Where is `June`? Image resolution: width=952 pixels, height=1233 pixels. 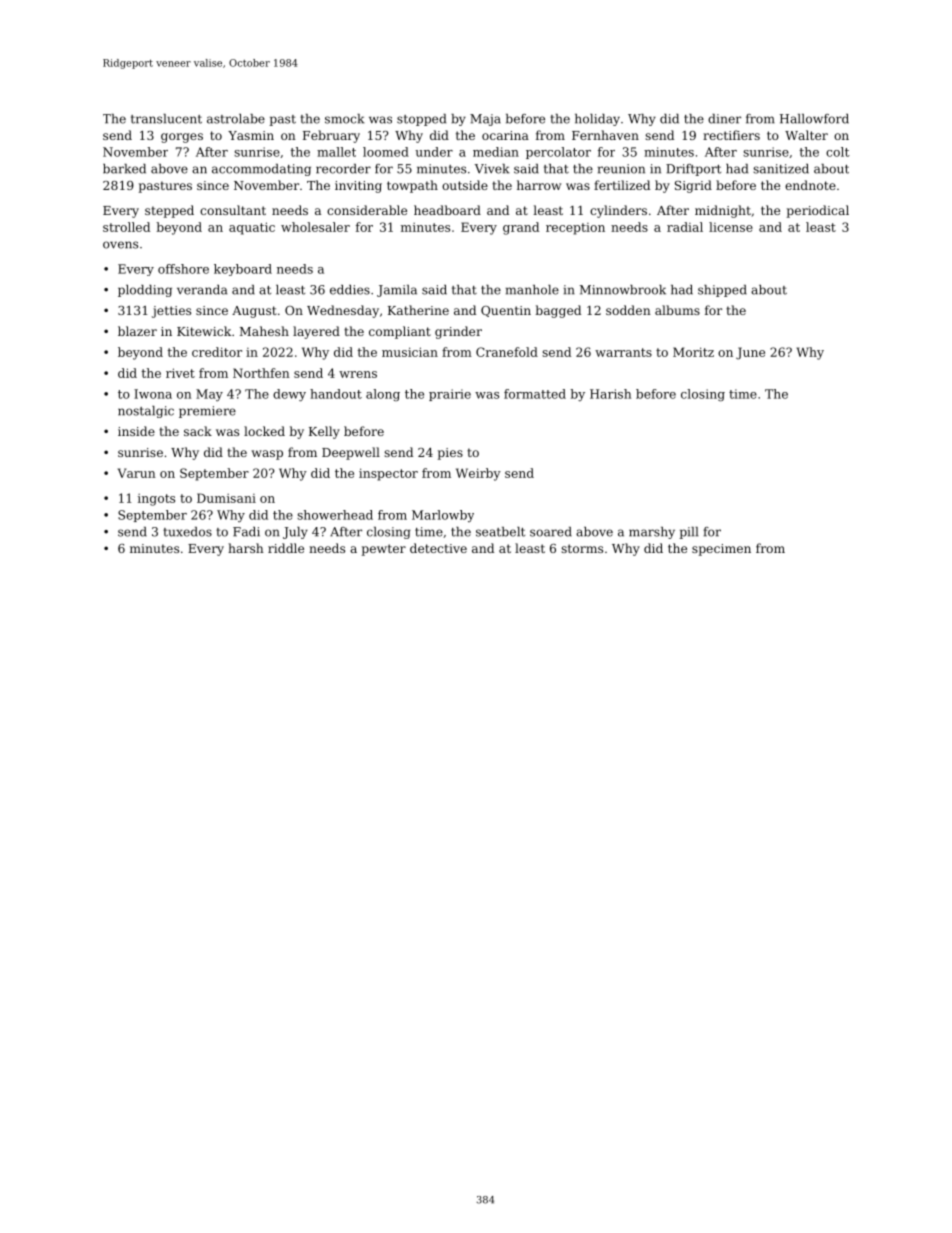 June is located at coordinates (750, 353).
